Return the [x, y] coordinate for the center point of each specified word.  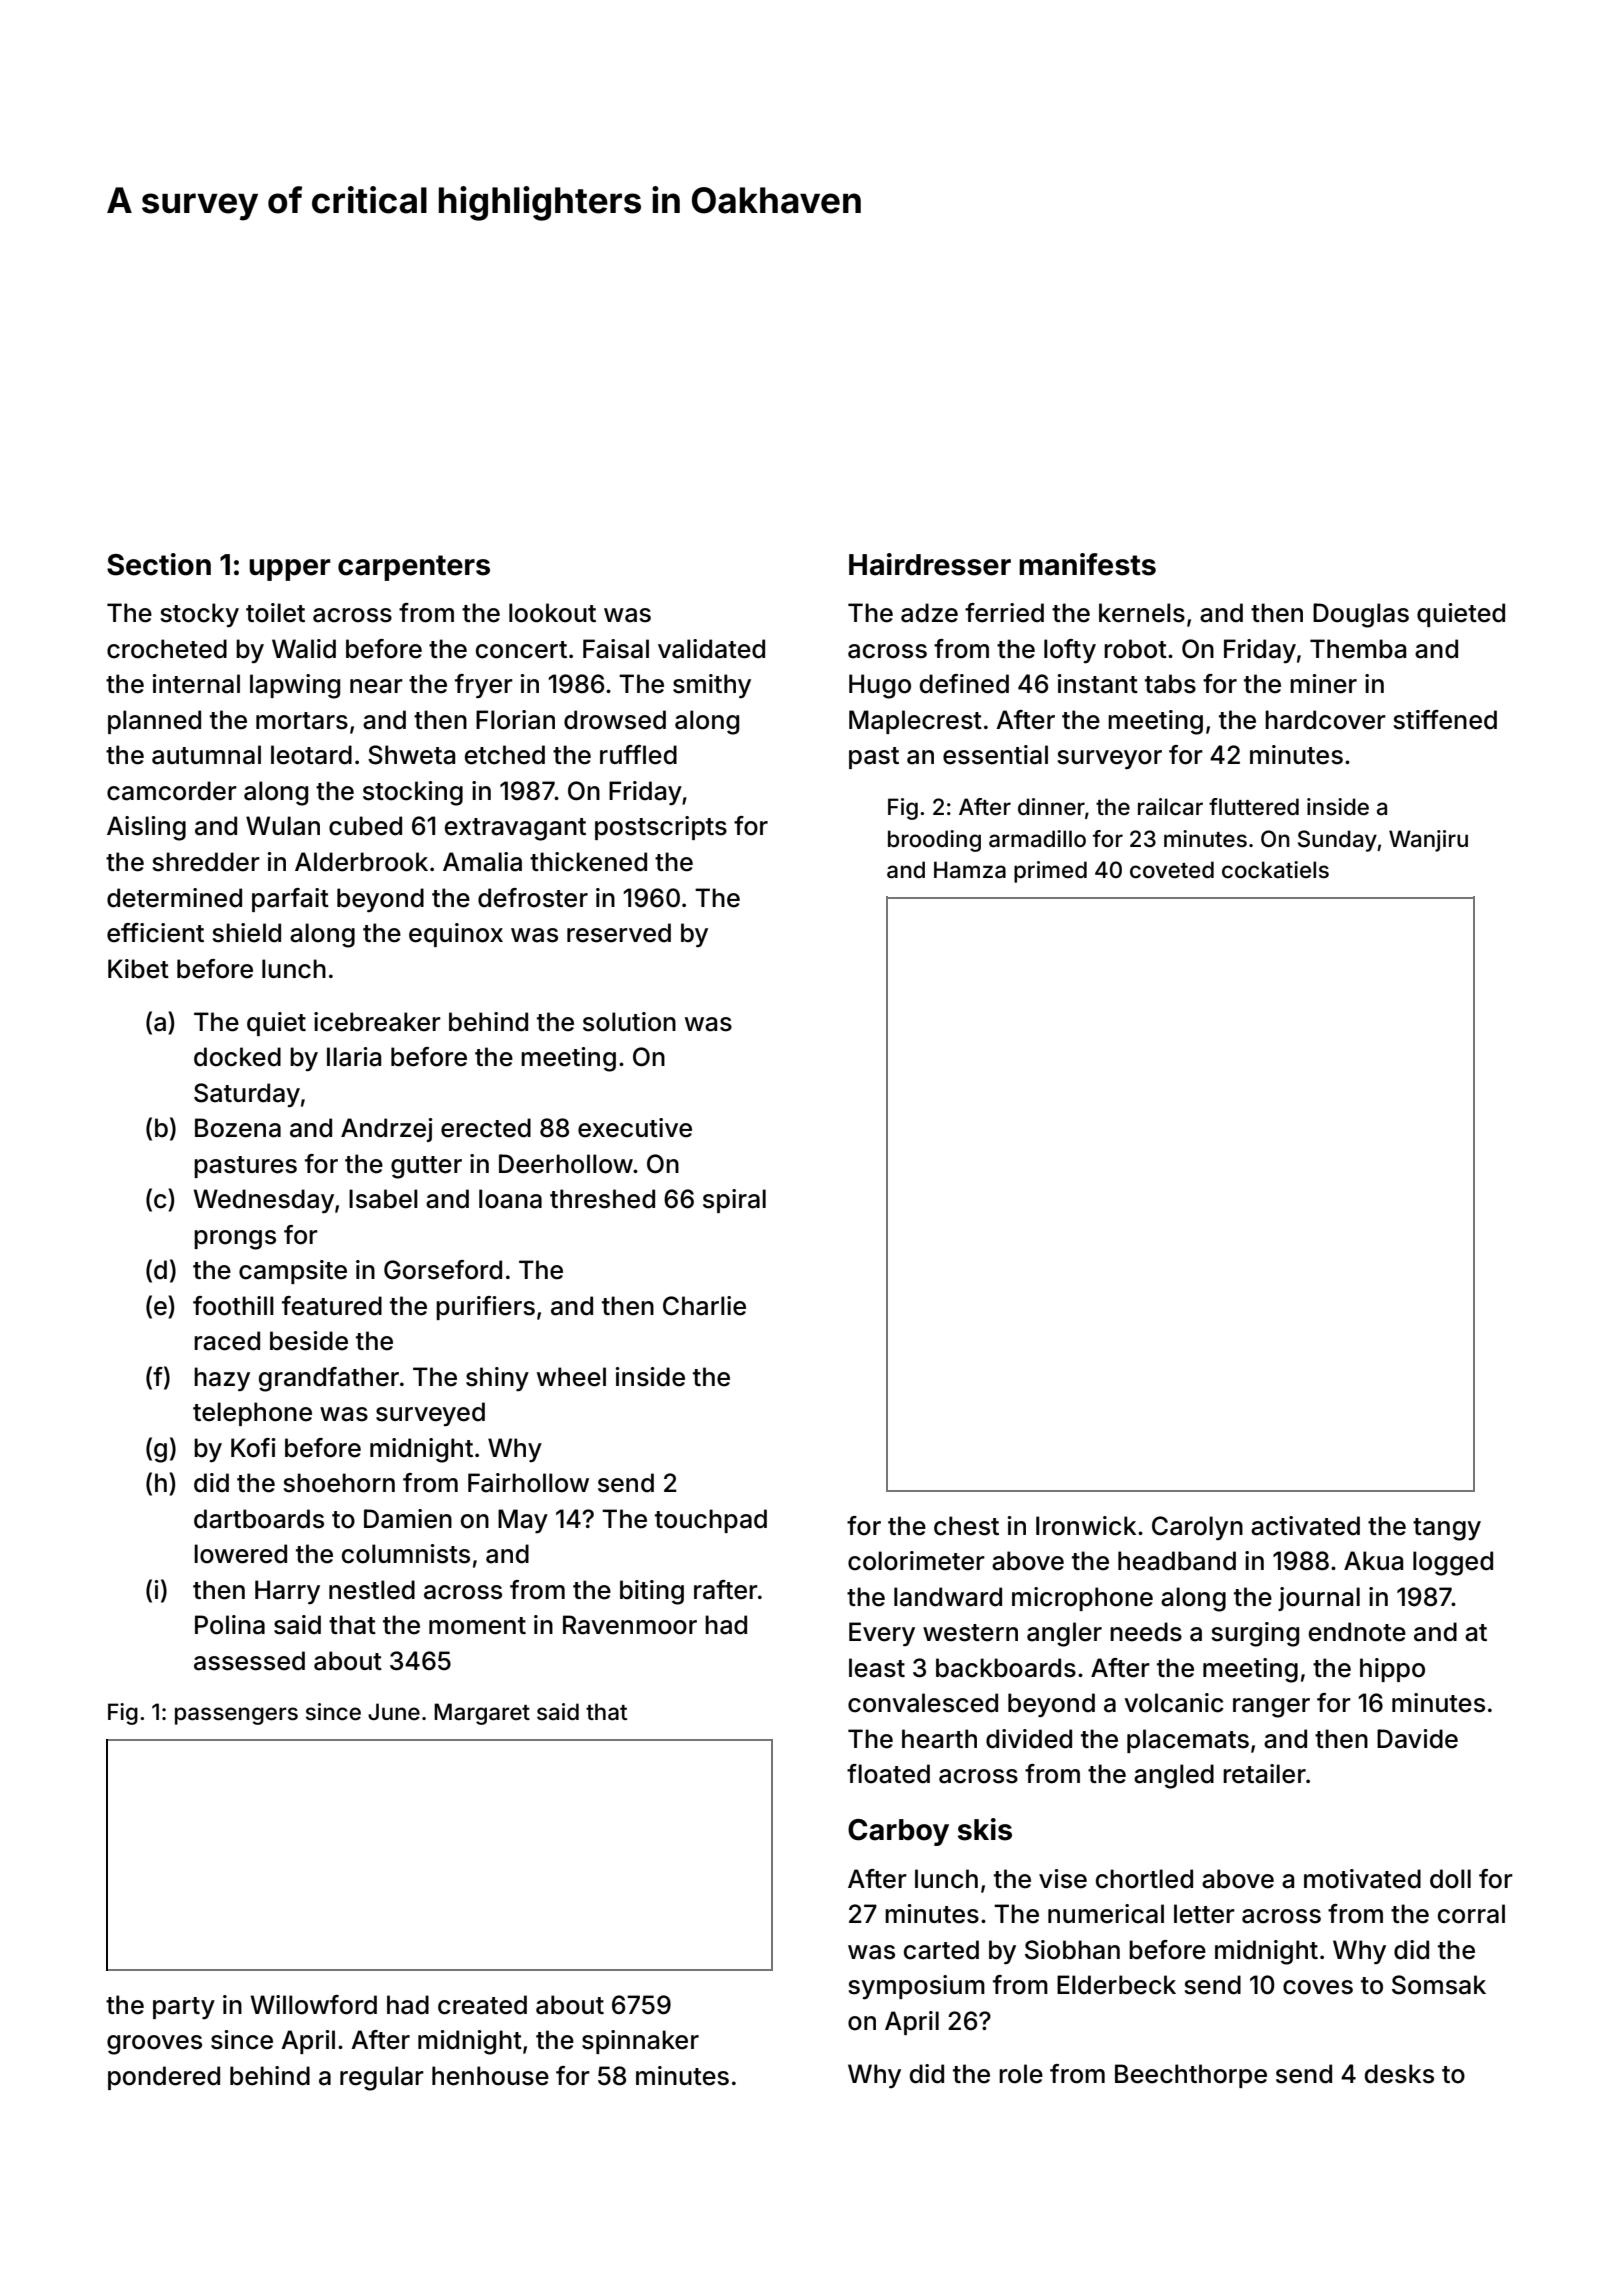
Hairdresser [930, 564]
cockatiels [1275, 870]
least [877, 1668]
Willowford [313, 2005]
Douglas [1361, 615]
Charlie [704, 1306]
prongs [235, 1240]
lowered [240, 1554]
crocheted [167, 649]
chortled [1144, 1879]
